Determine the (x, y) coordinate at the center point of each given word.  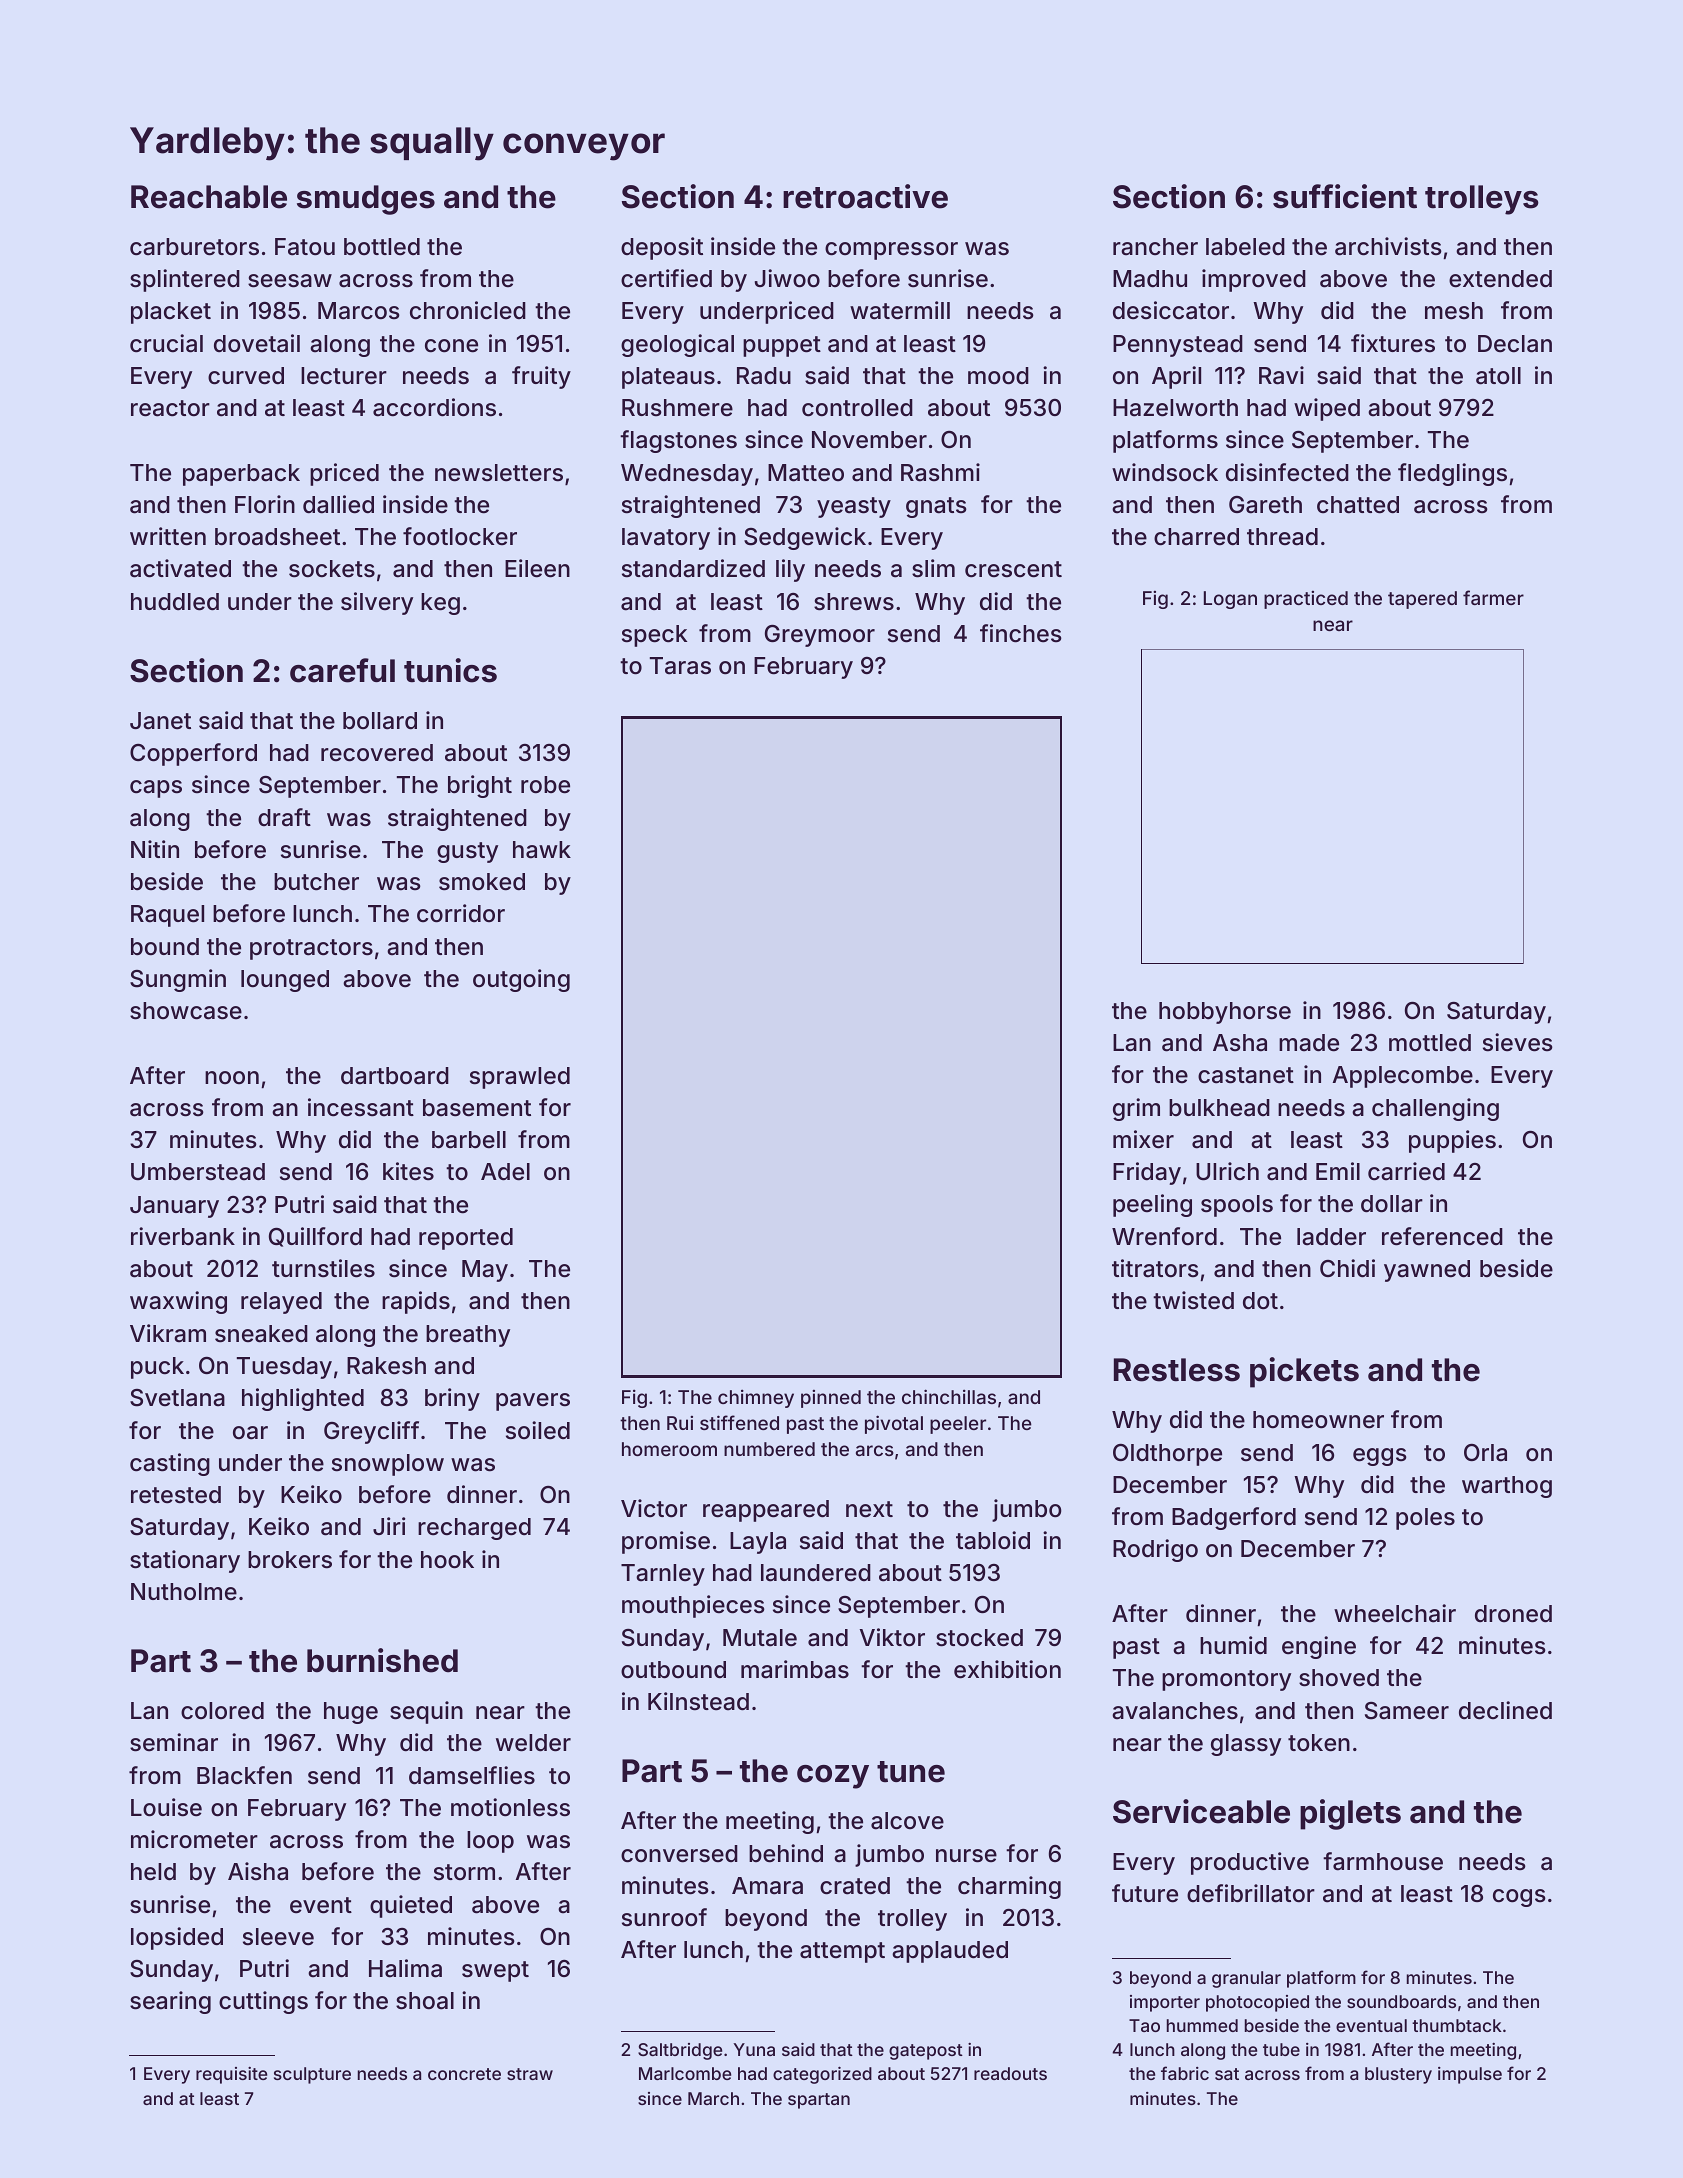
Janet (160, 721)
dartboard (395, 1076)
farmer (1493, 597)
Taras (680, 666)
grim (1136, 1109)
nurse (966, 1856)
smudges (366, 200)
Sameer (1407, 1711)
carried (1406, 1171)
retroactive (865, 196)
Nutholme (184, 1591)
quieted (411, 1906)
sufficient (1345, 196)
